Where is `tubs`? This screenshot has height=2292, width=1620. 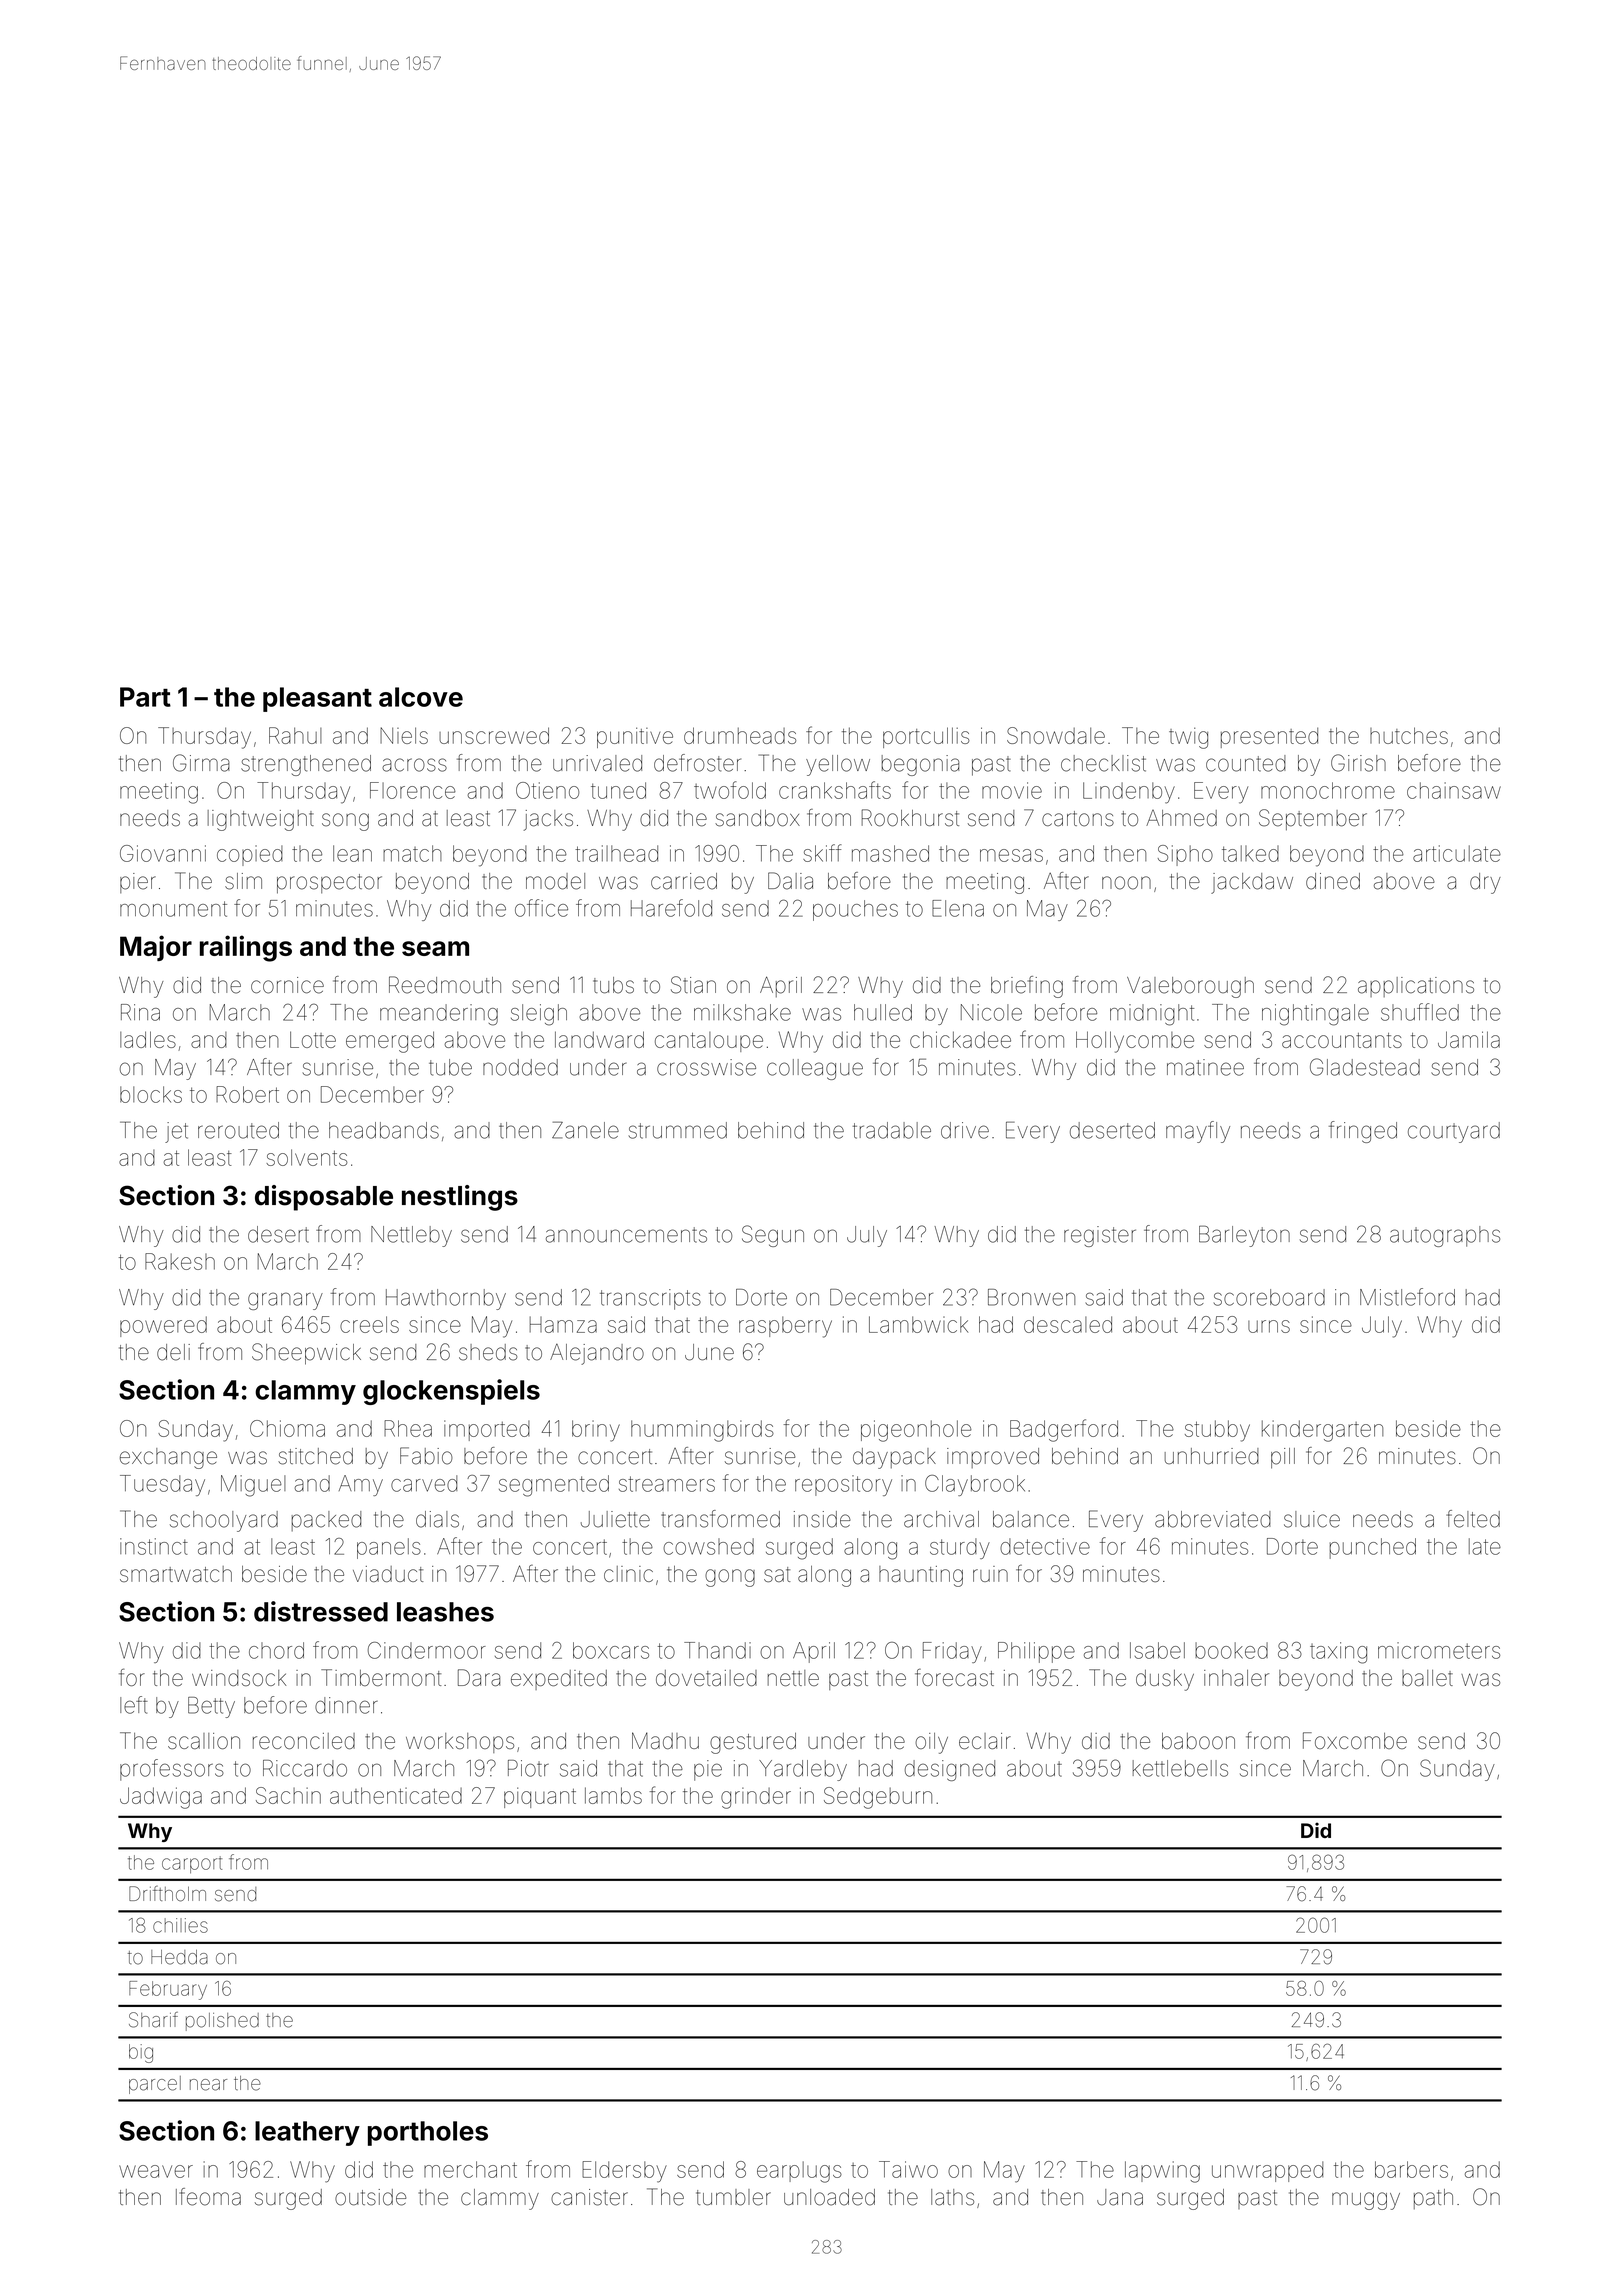
tubs is located at coordinates (613, 985).
